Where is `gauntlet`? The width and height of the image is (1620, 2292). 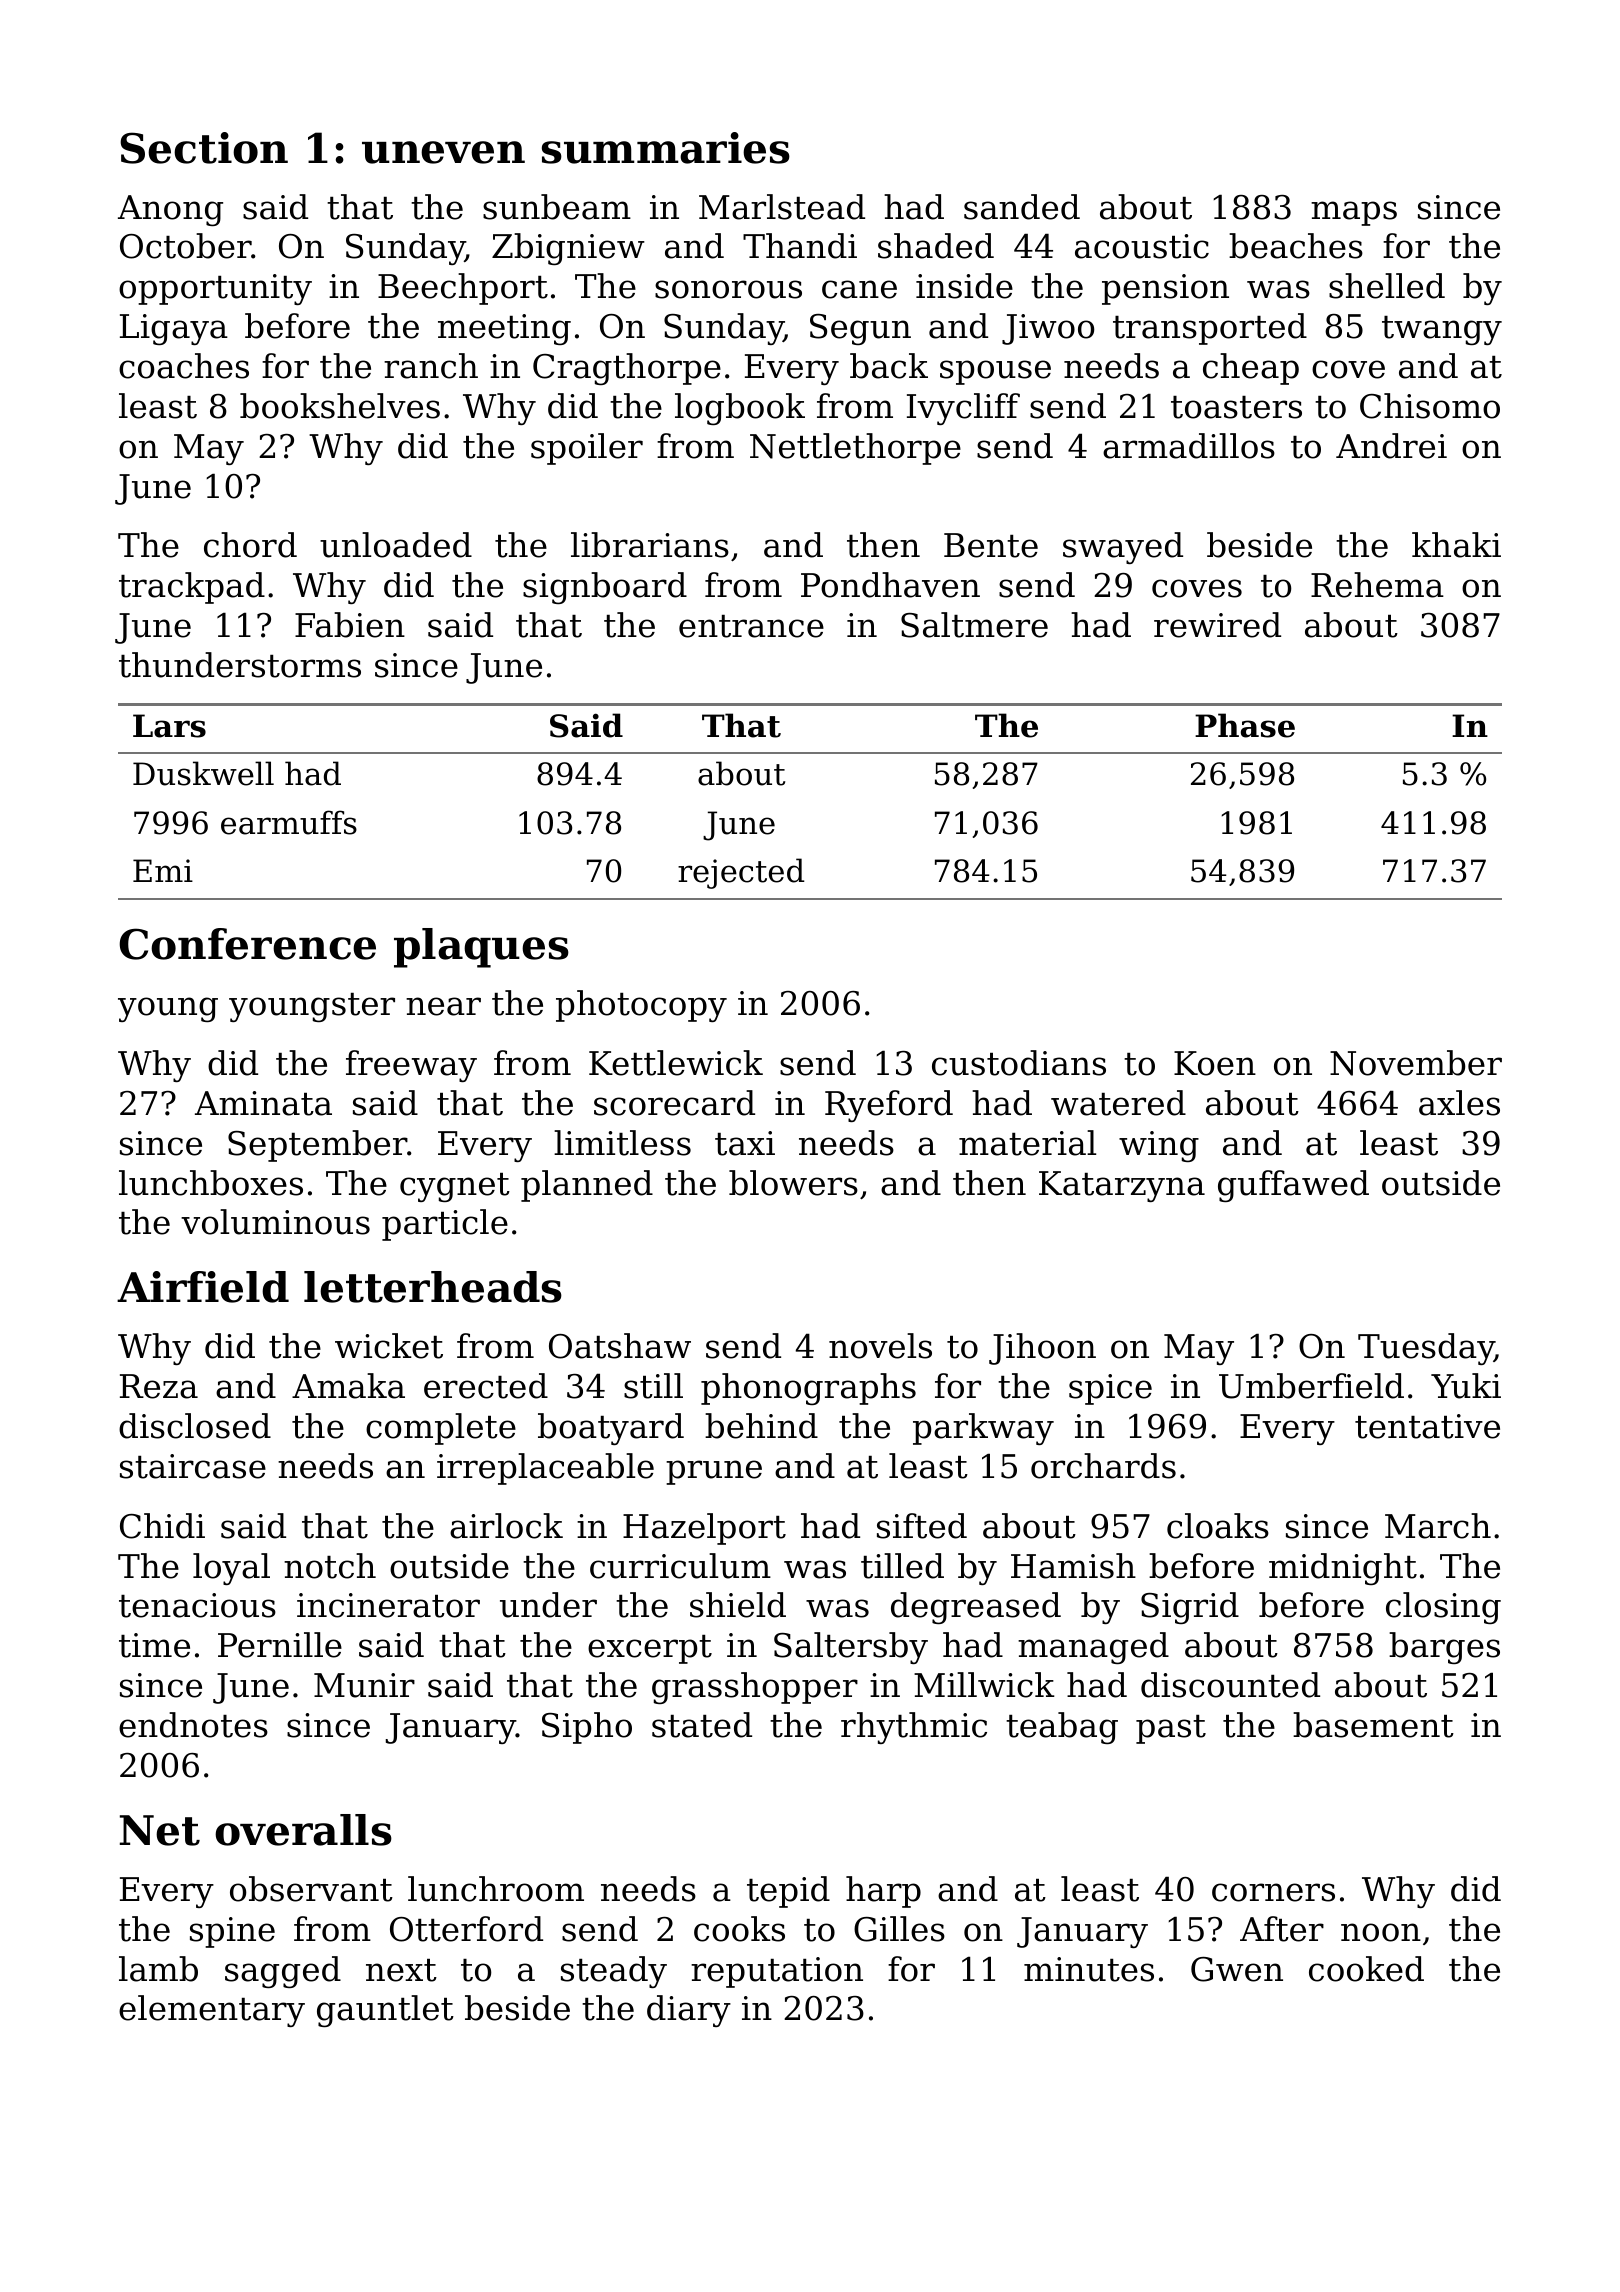 gauntlet is located at coordinates (385, 2011).
